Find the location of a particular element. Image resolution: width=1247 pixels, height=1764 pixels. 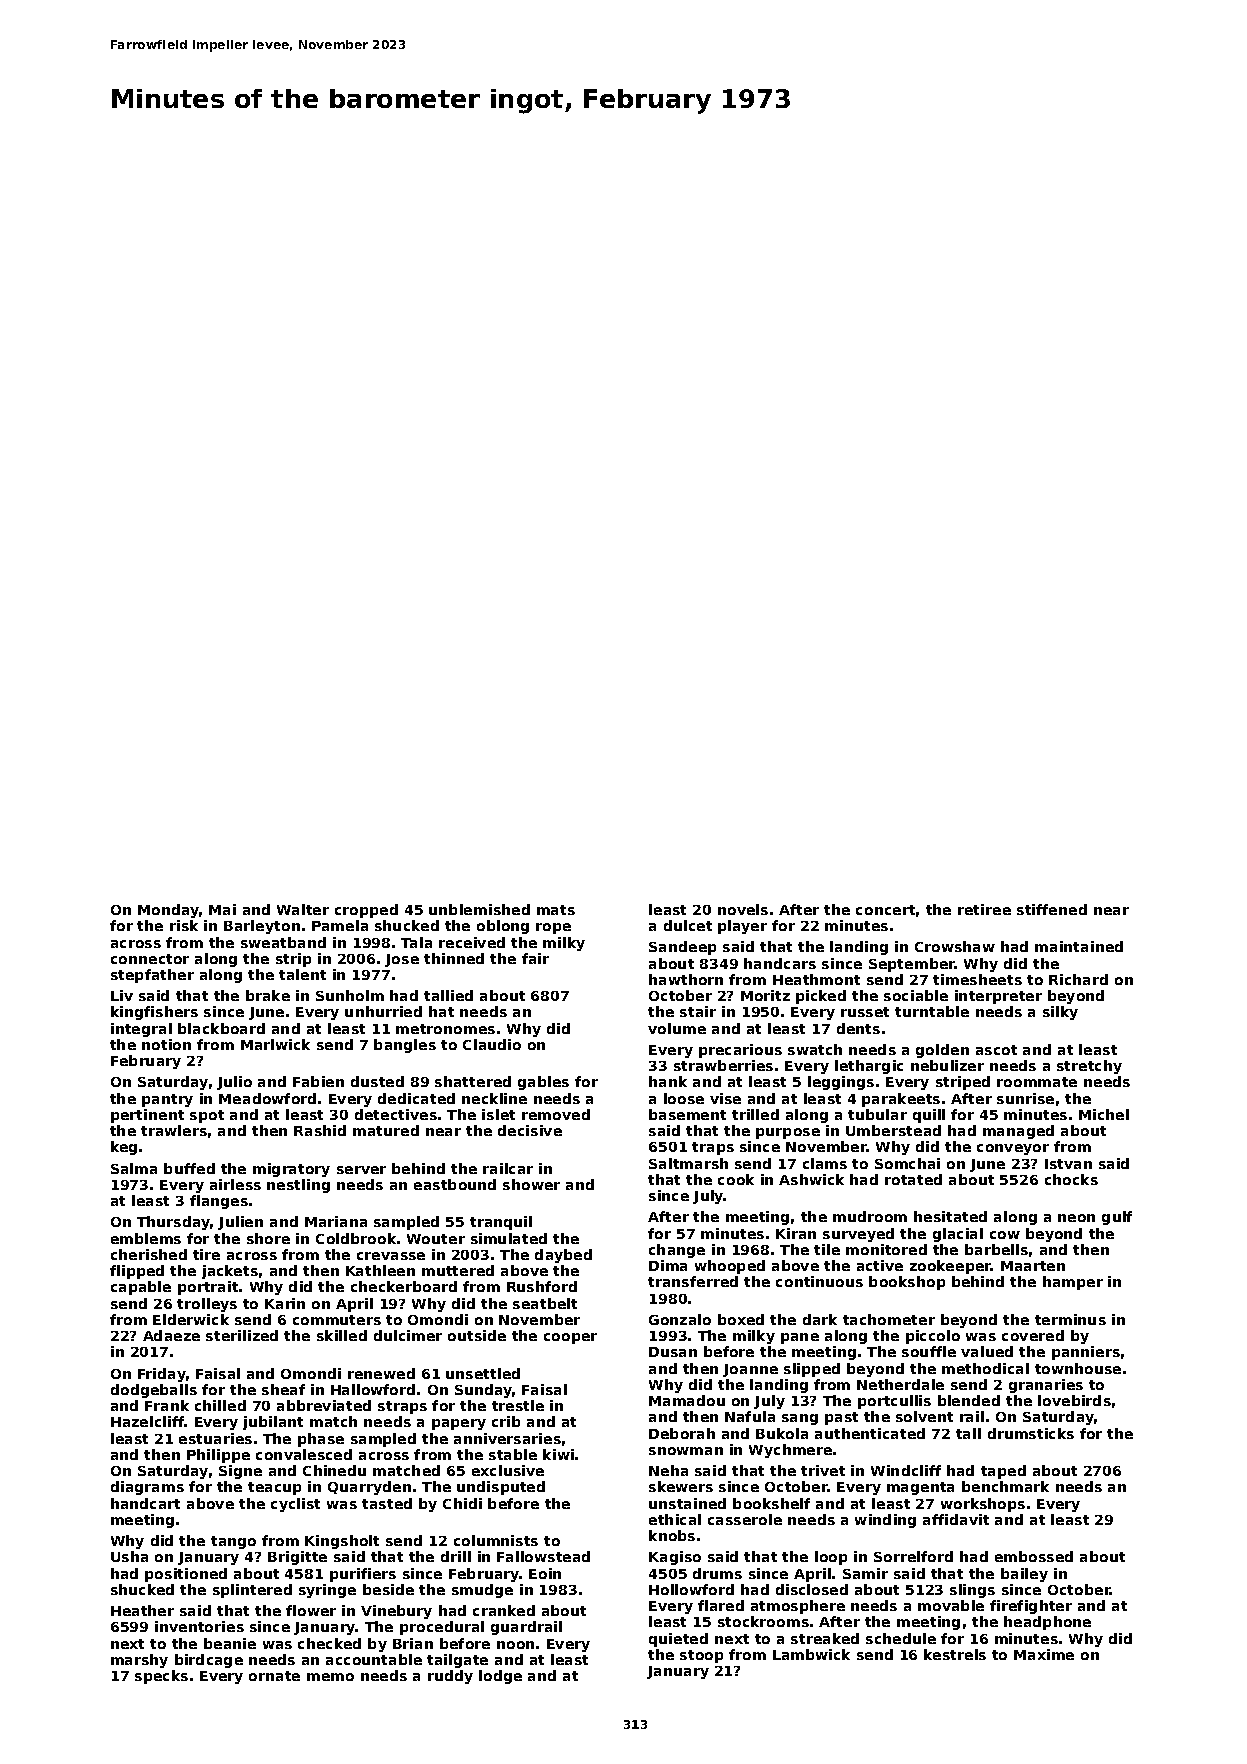

Claudio is located at coordinates (492, 1044).
